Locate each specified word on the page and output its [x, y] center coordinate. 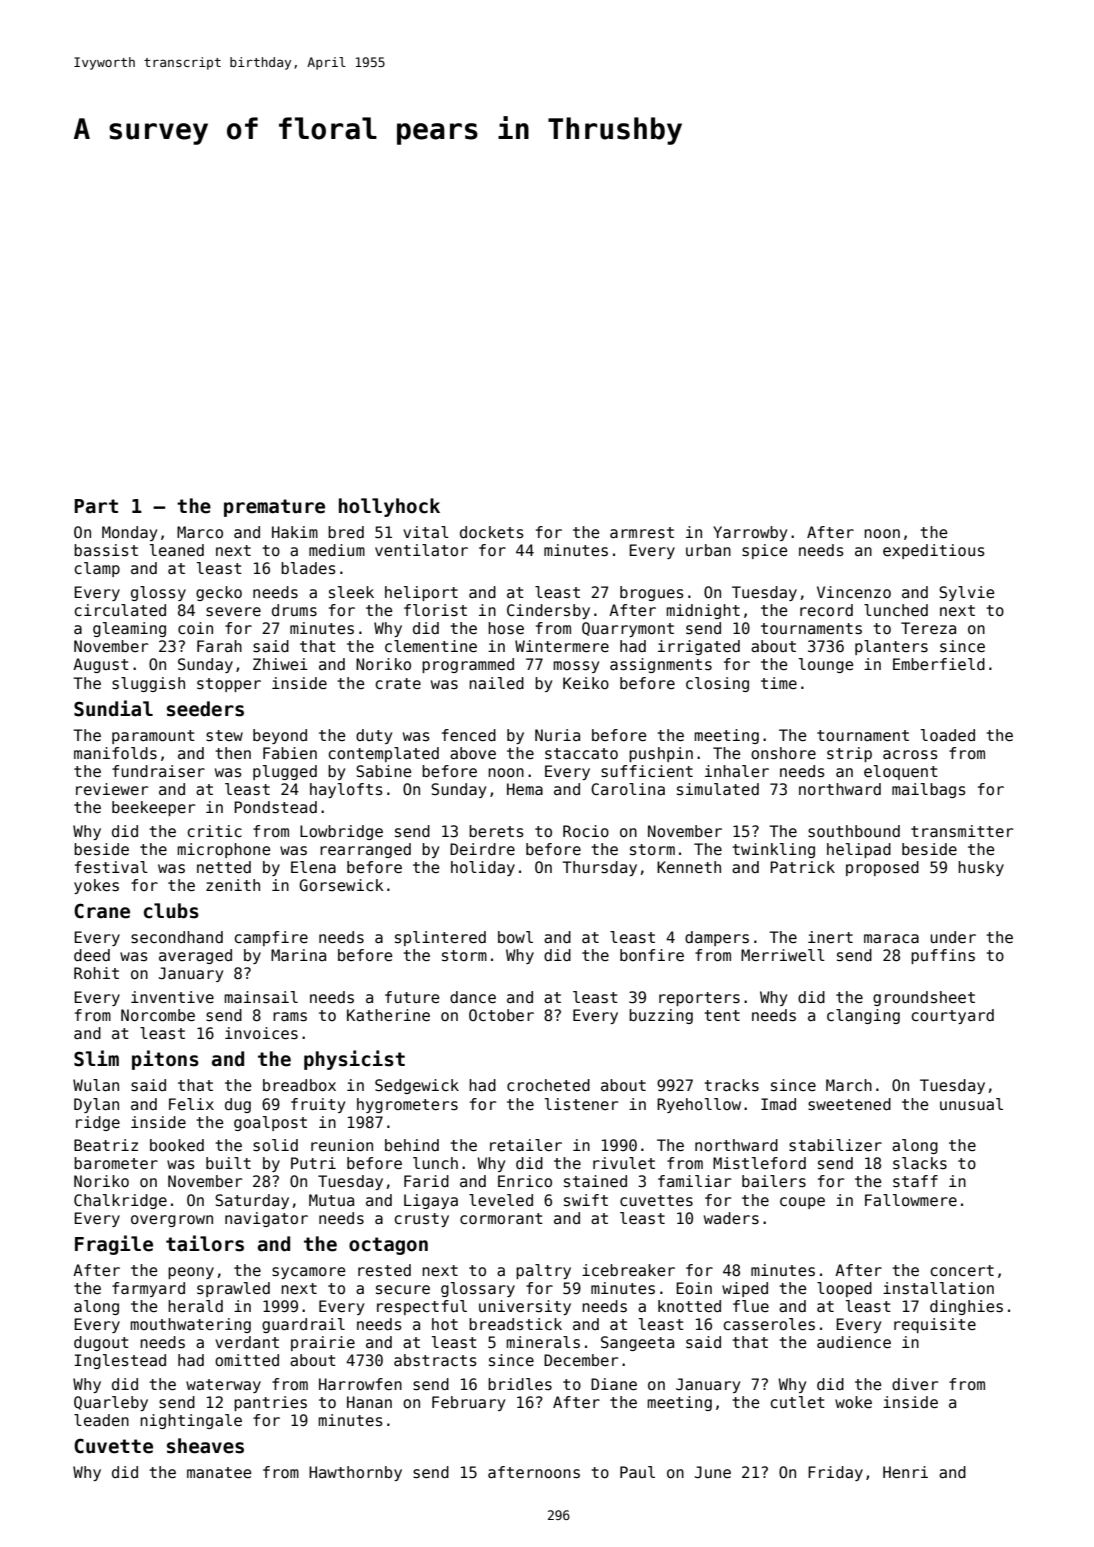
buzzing [661, 1016]
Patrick [802, 867]
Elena [313, 867]
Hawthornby [355, 1473]
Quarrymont [628, 629]
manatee [219, 1472]
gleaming [129, 629]
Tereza [928, 628]
